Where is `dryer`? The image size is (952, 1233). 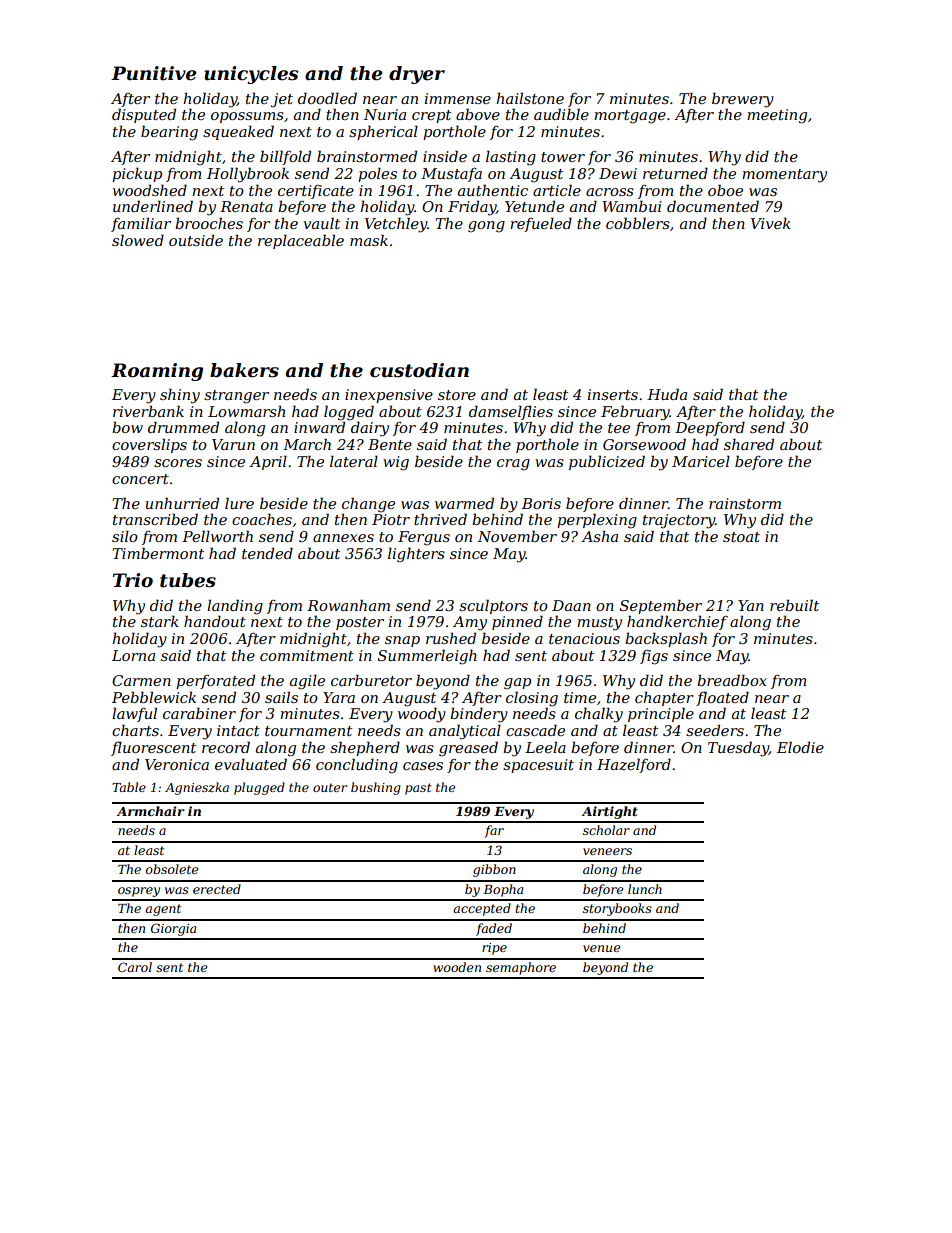 dryer is located at coordinates (417, 75).
